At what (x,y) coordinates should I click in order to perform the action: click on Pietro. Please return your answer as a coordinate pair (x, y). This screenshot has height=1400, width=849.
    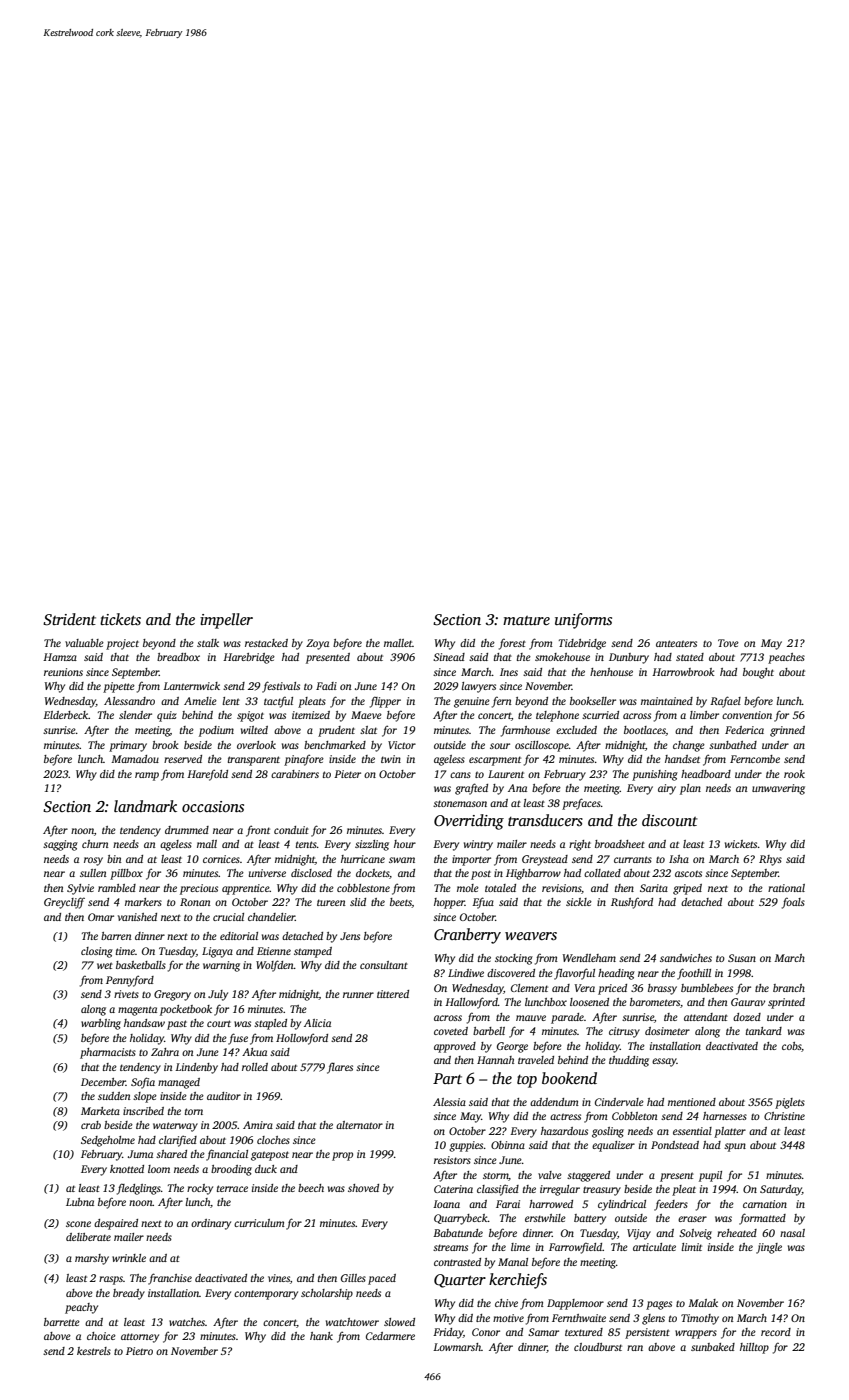
    Looking at the image, I should click on (139, 1351).
